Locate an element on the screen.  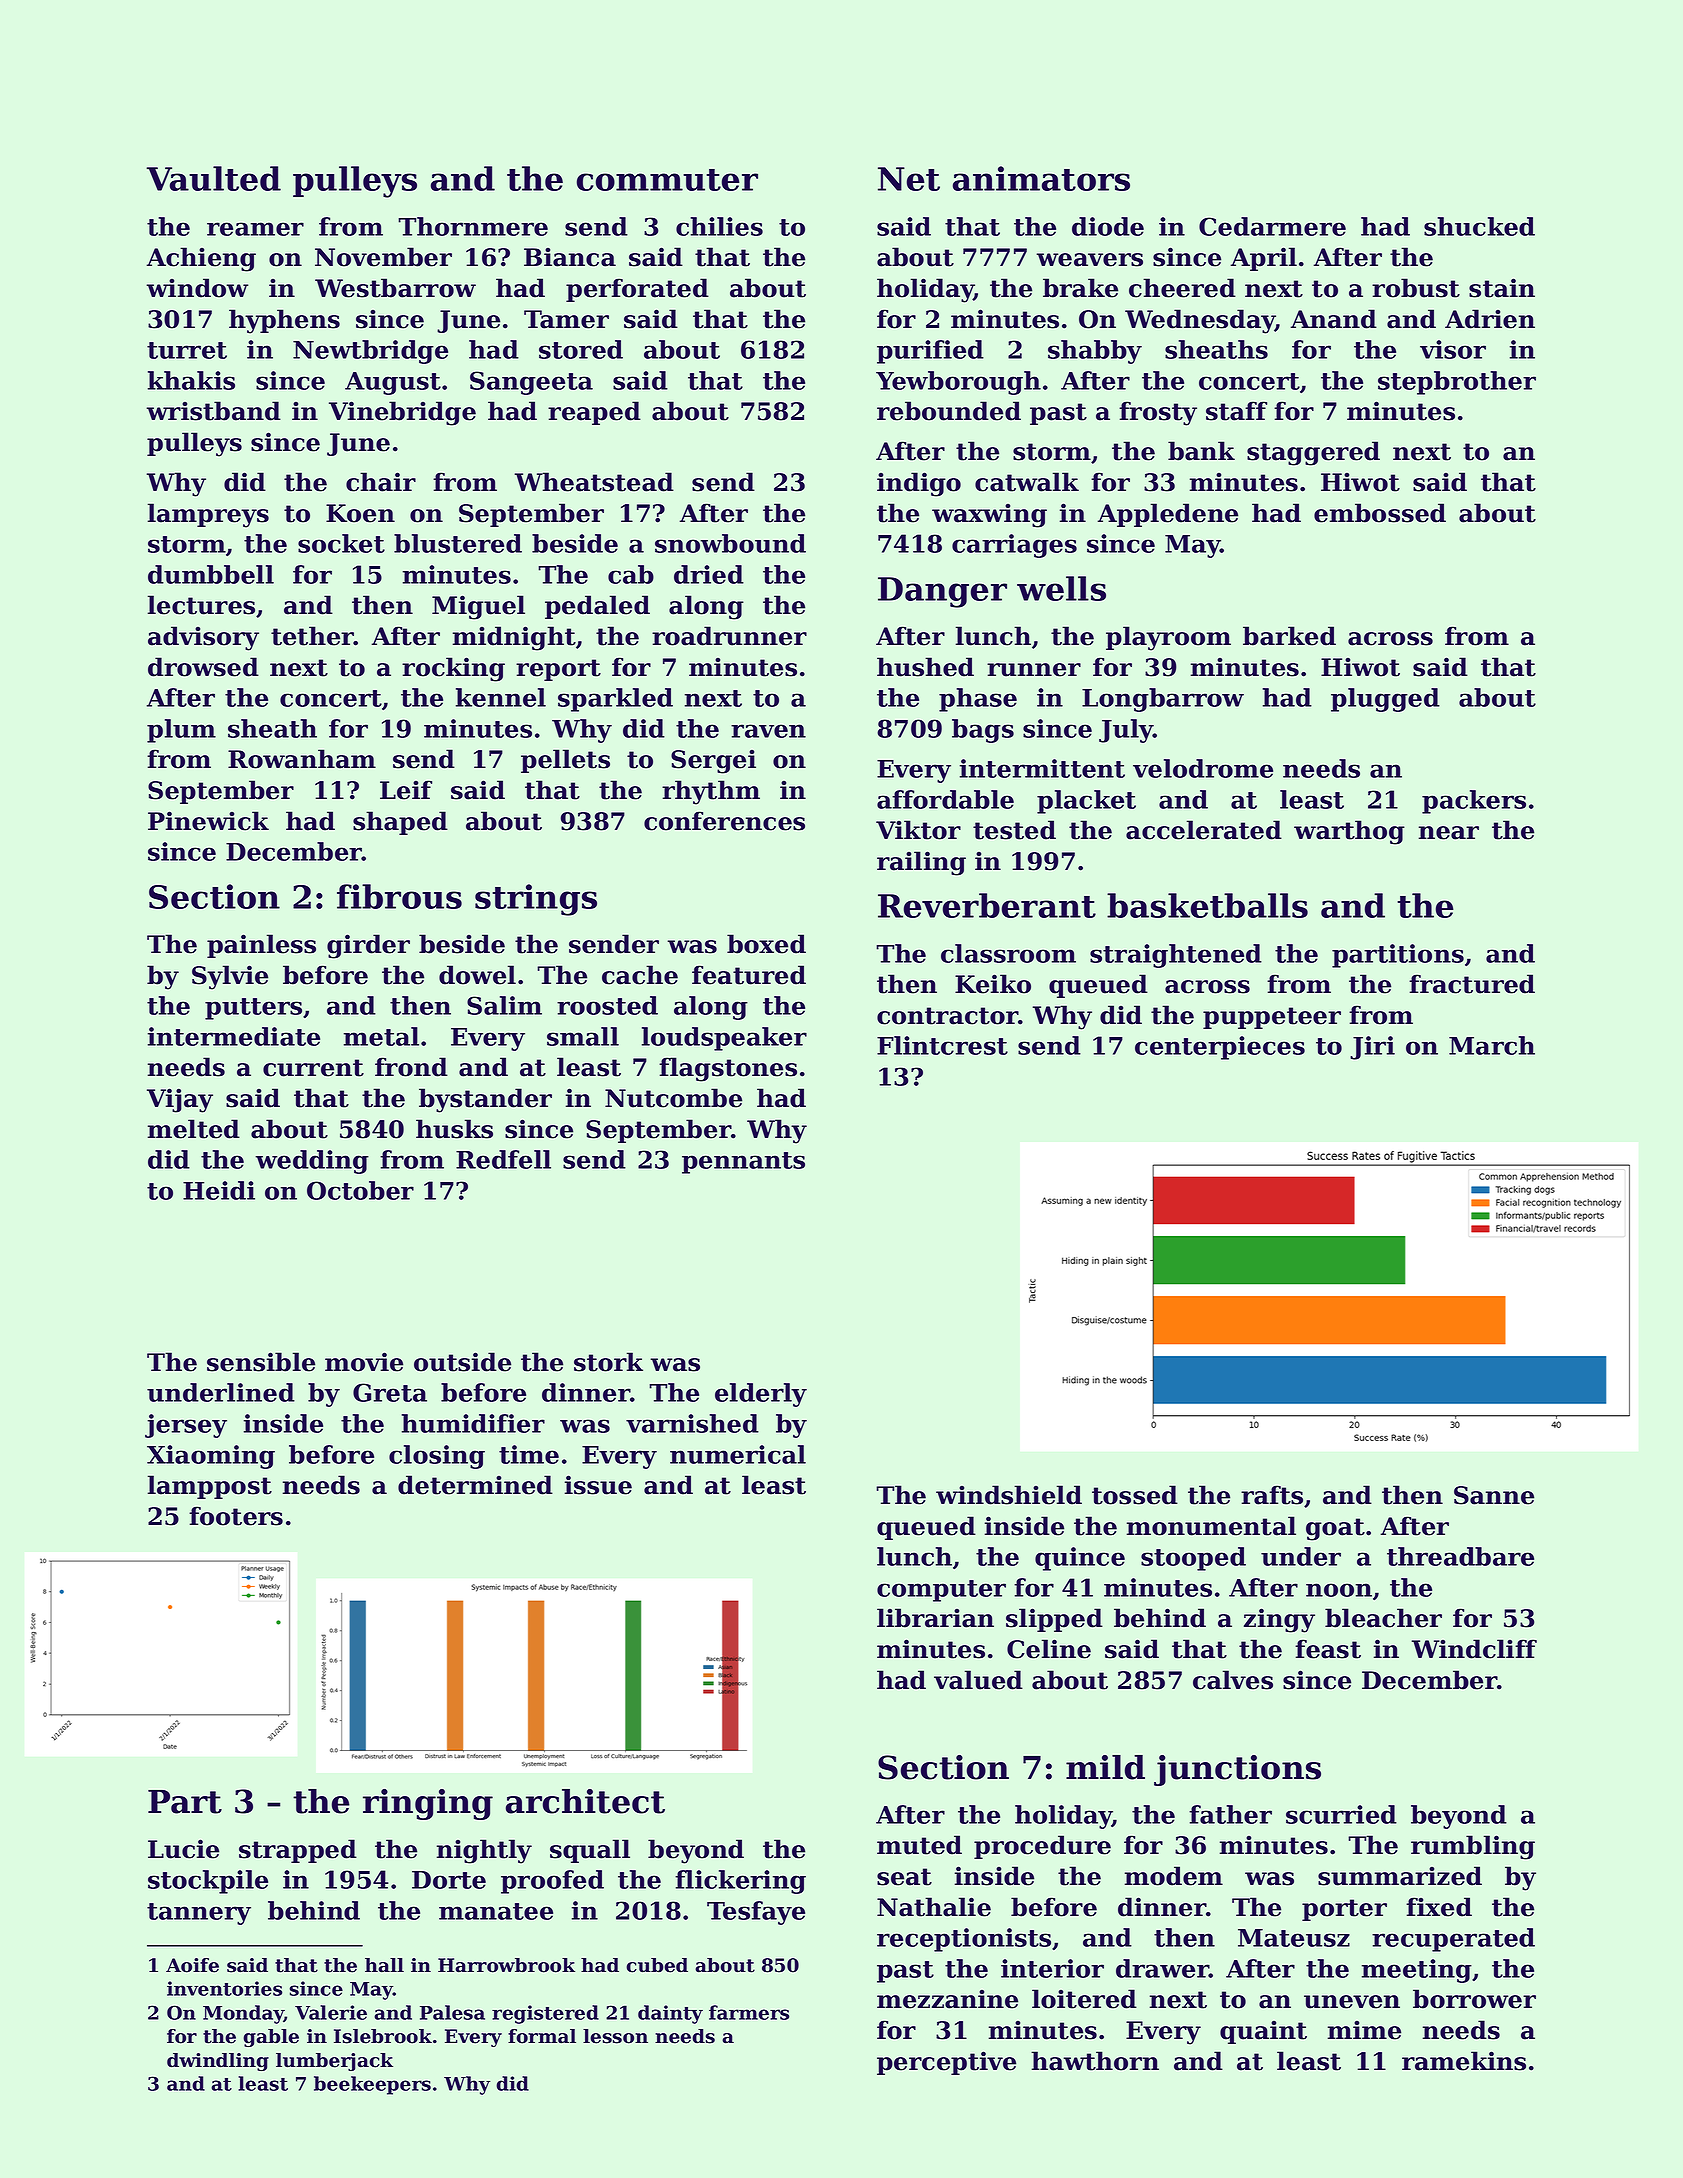
hawthorn is located at coordinates (1095, 2061).
